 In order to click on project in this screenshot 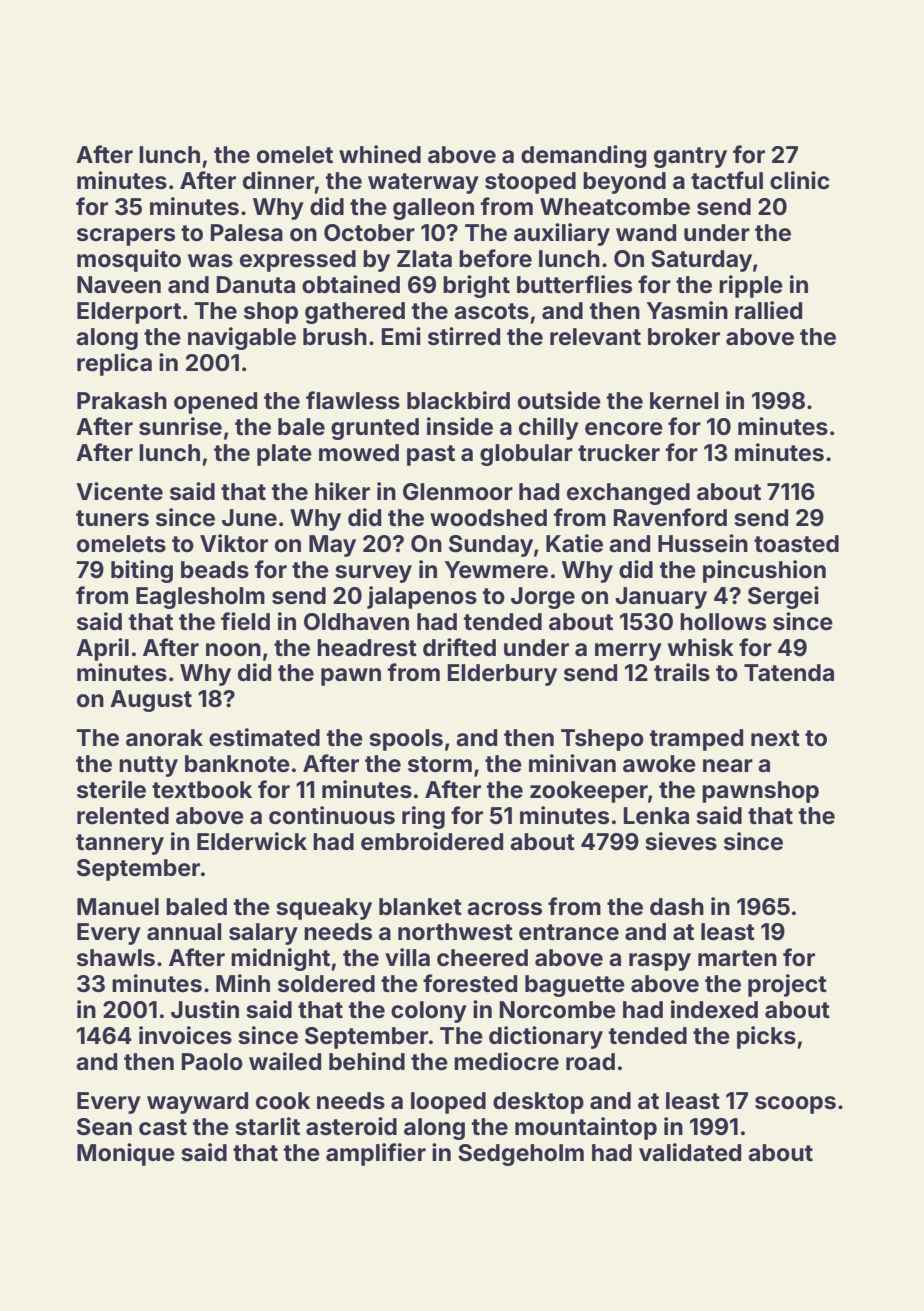, I will do `click(787, 985)`.
